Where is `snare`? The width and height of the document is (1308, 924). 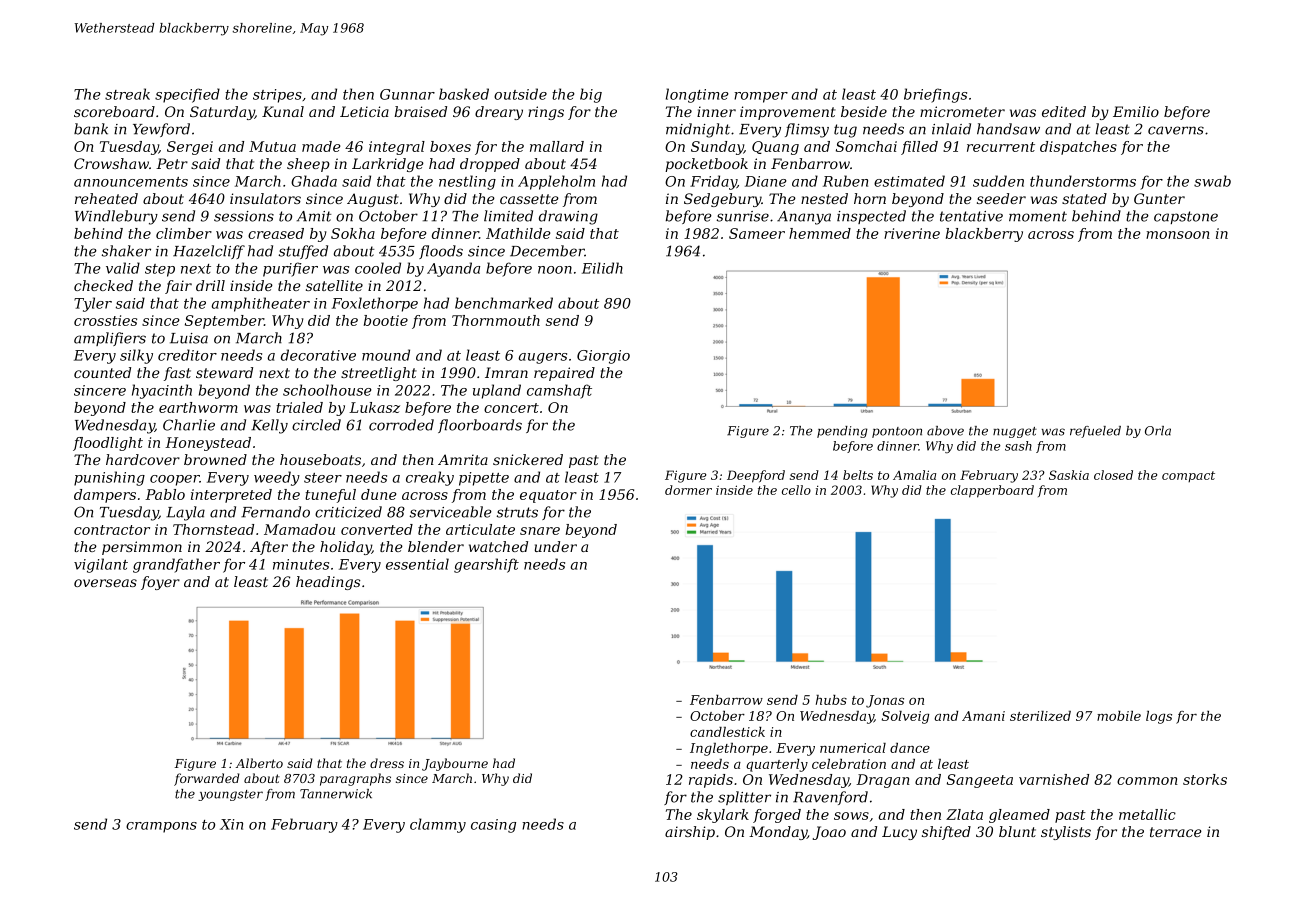 snare is located at coordinates (540, 531).
